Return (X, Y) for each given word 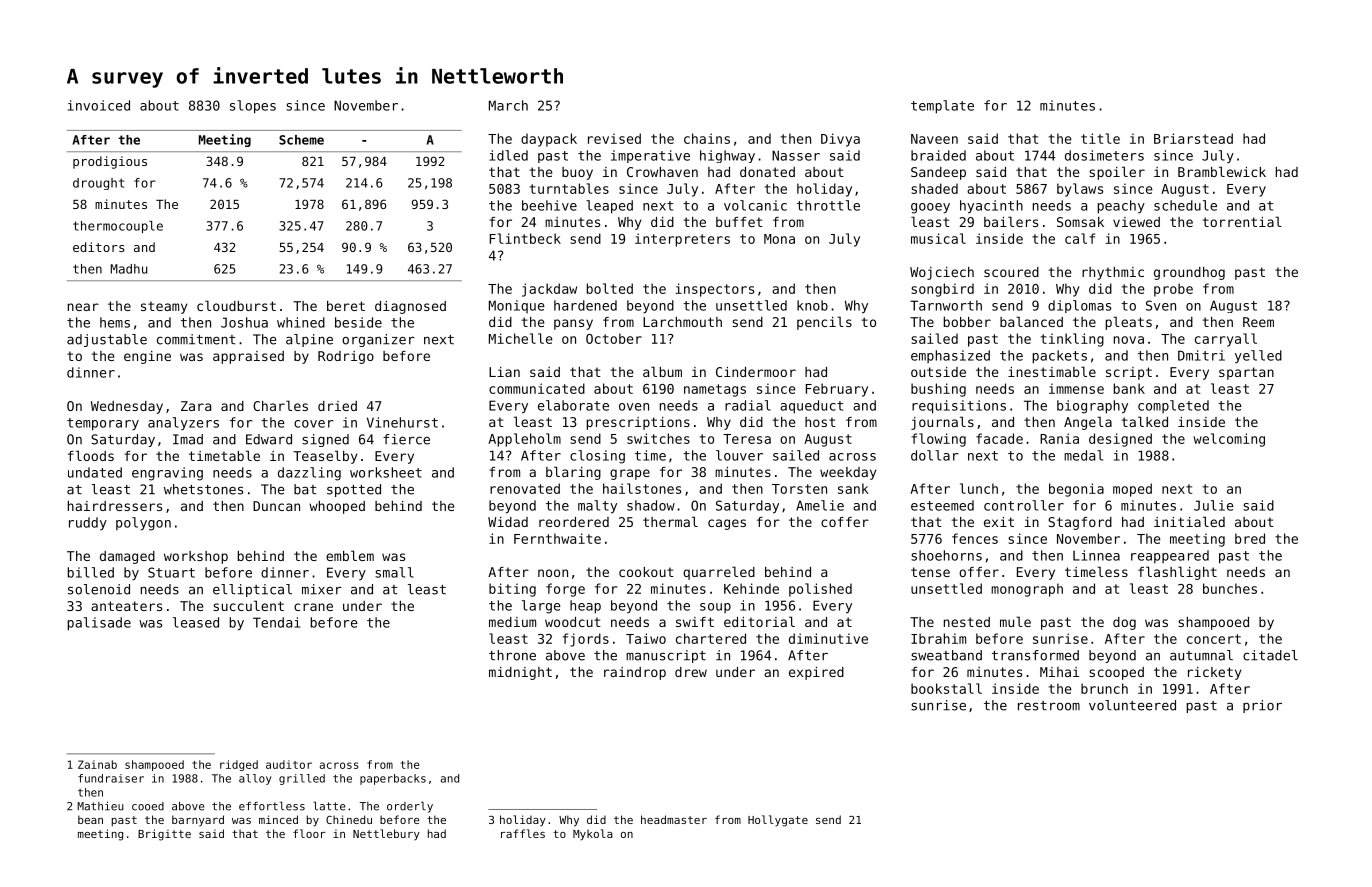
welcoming (1229, 440)
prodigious (110, 162)
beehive (549, 205)
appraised (248, 357)
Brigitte (164, 835)
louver (739, 455)
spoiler (1117, 173)
